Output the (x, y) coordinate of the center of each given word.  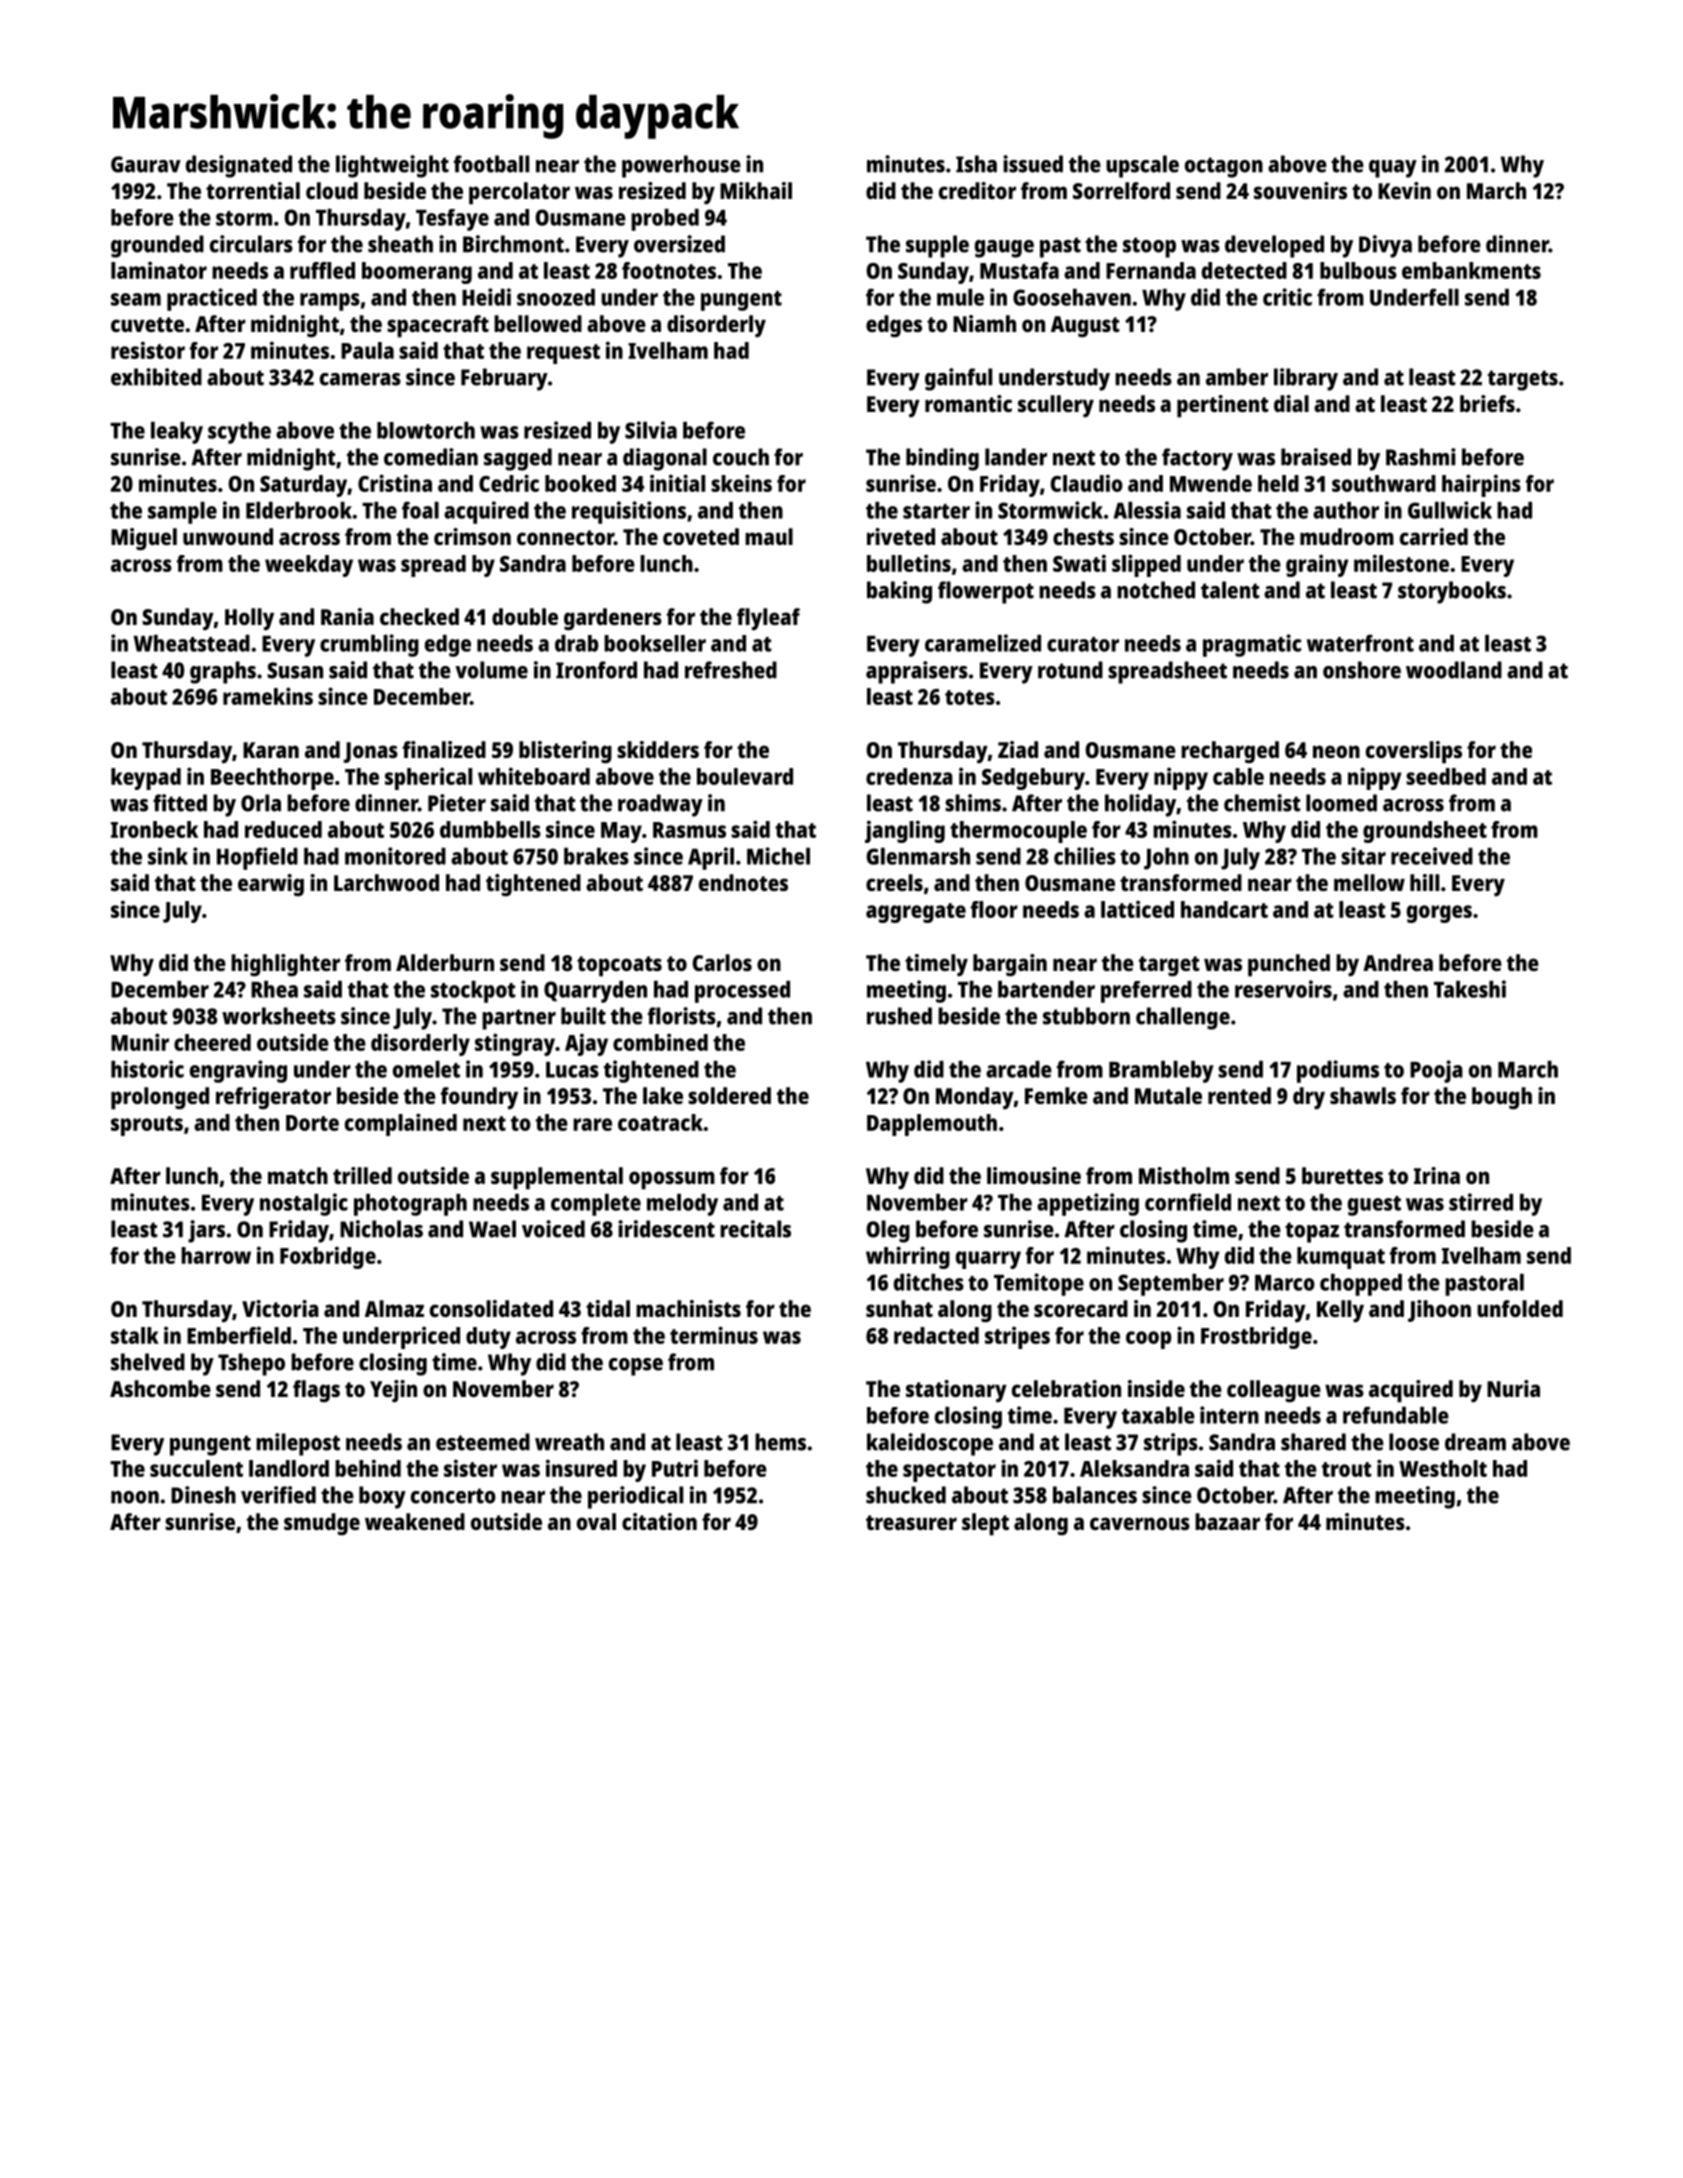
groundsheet (1425, 832)
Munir (140, 1042)
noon (135, 1497)
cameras (360, 379)
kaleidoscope (930, 1444)
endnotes (743, 882)
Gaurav (146, 164)
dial (1291, 403)
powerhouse (681, 166)
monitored (395, 856)
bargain (1010, 965)
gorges (1439, 914)
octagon (1224, 167)
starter (936, 511)
